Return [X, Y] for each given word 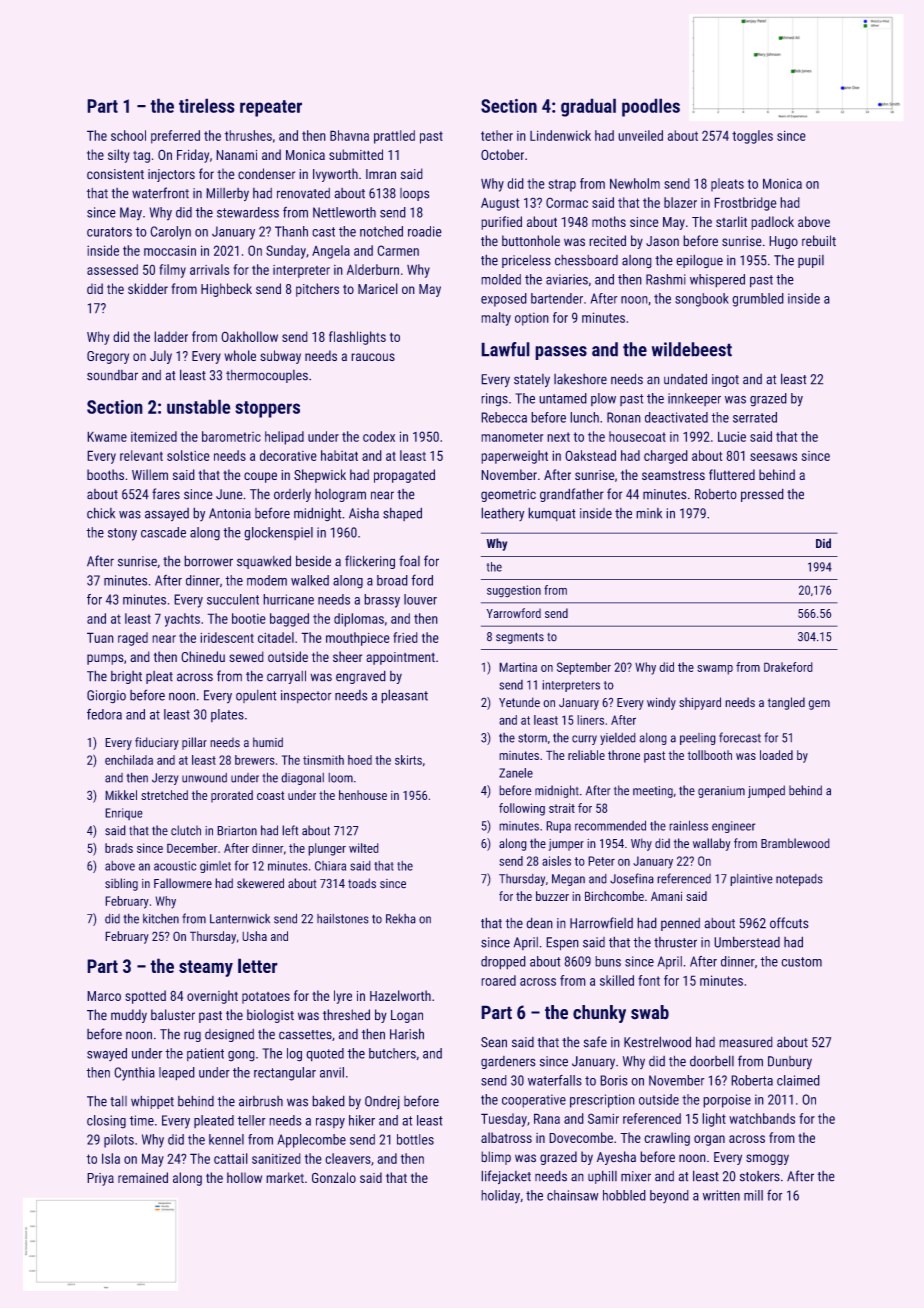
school [128, 135]
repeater [271, 108]
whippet [152, 1102]
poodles [651, 107]
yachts [182, 620]
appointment [400, 658]
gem [819, 705]
